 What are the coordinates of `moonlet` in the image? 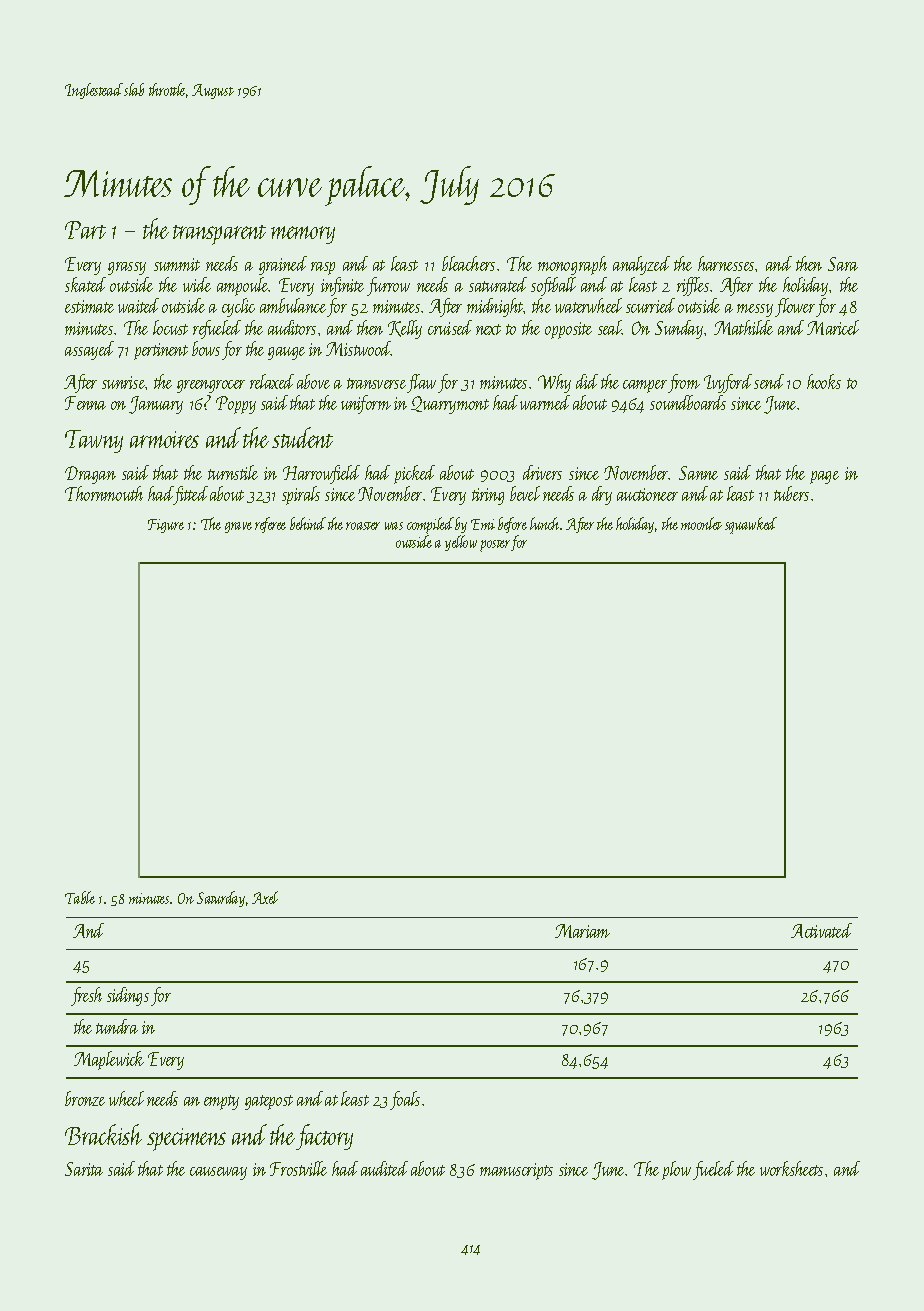 It's located at (701, 523).
